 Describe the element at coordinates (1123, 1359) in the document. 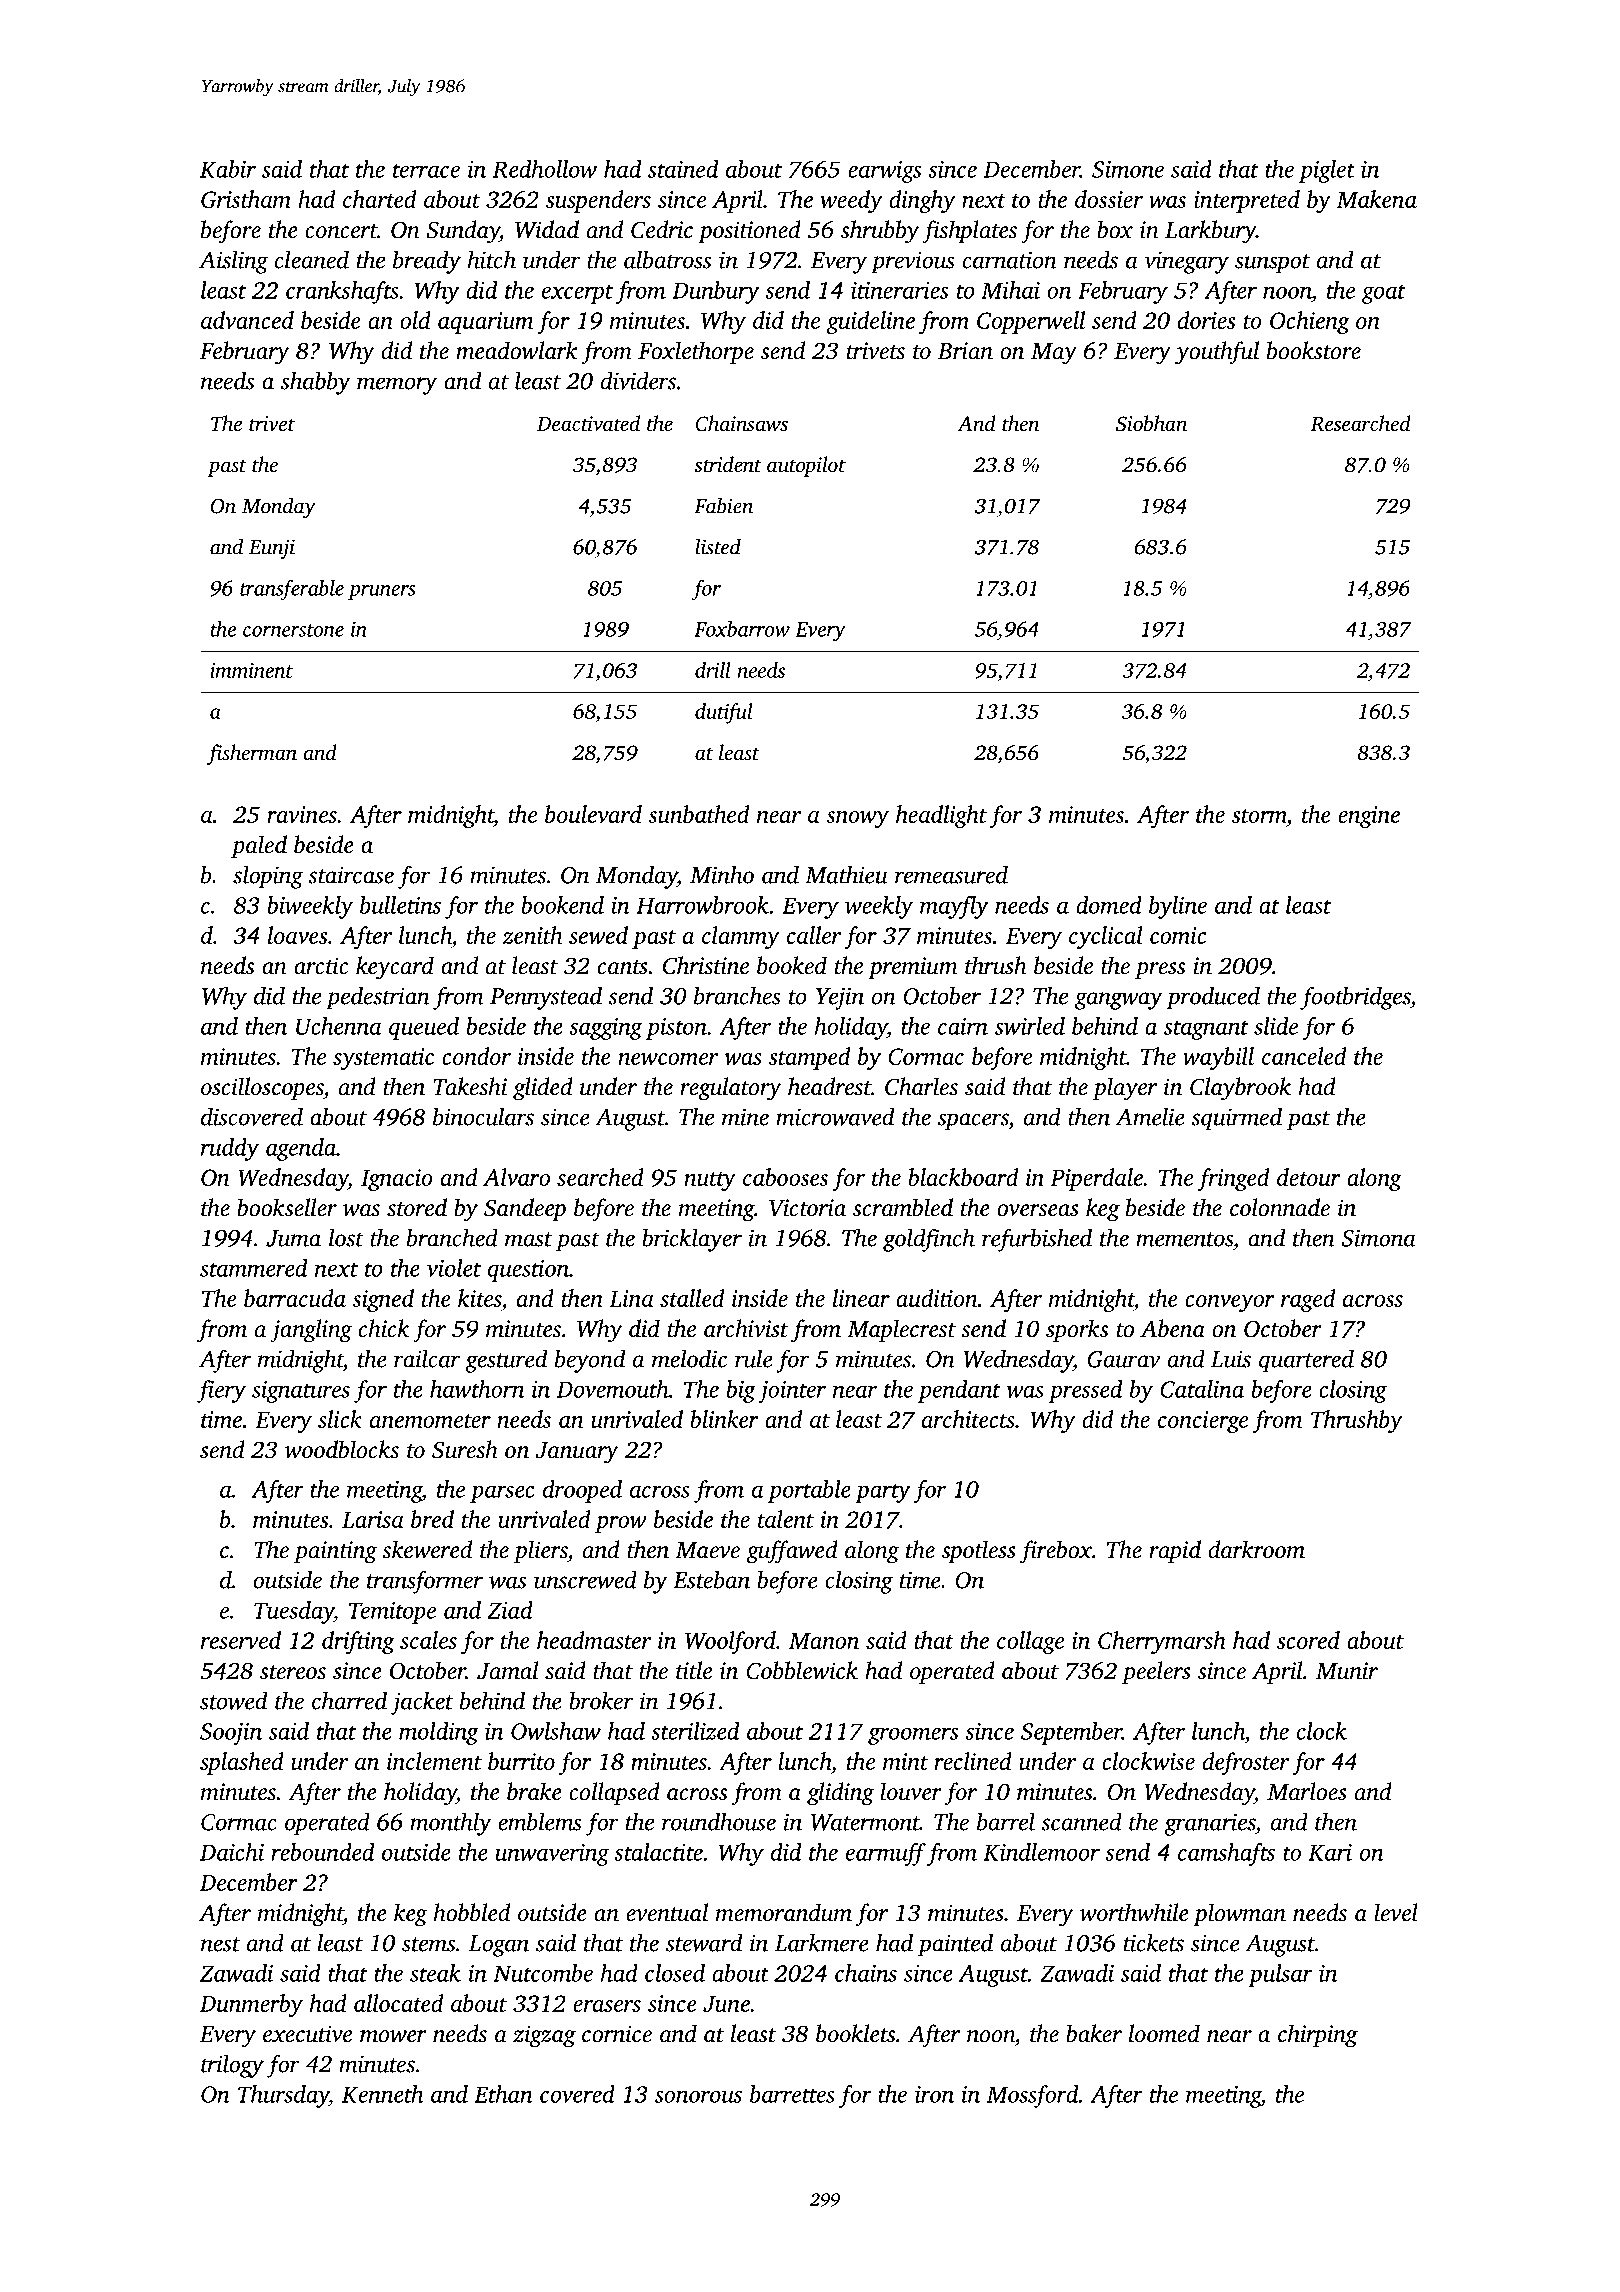

I see `Gaurav` at that location.
